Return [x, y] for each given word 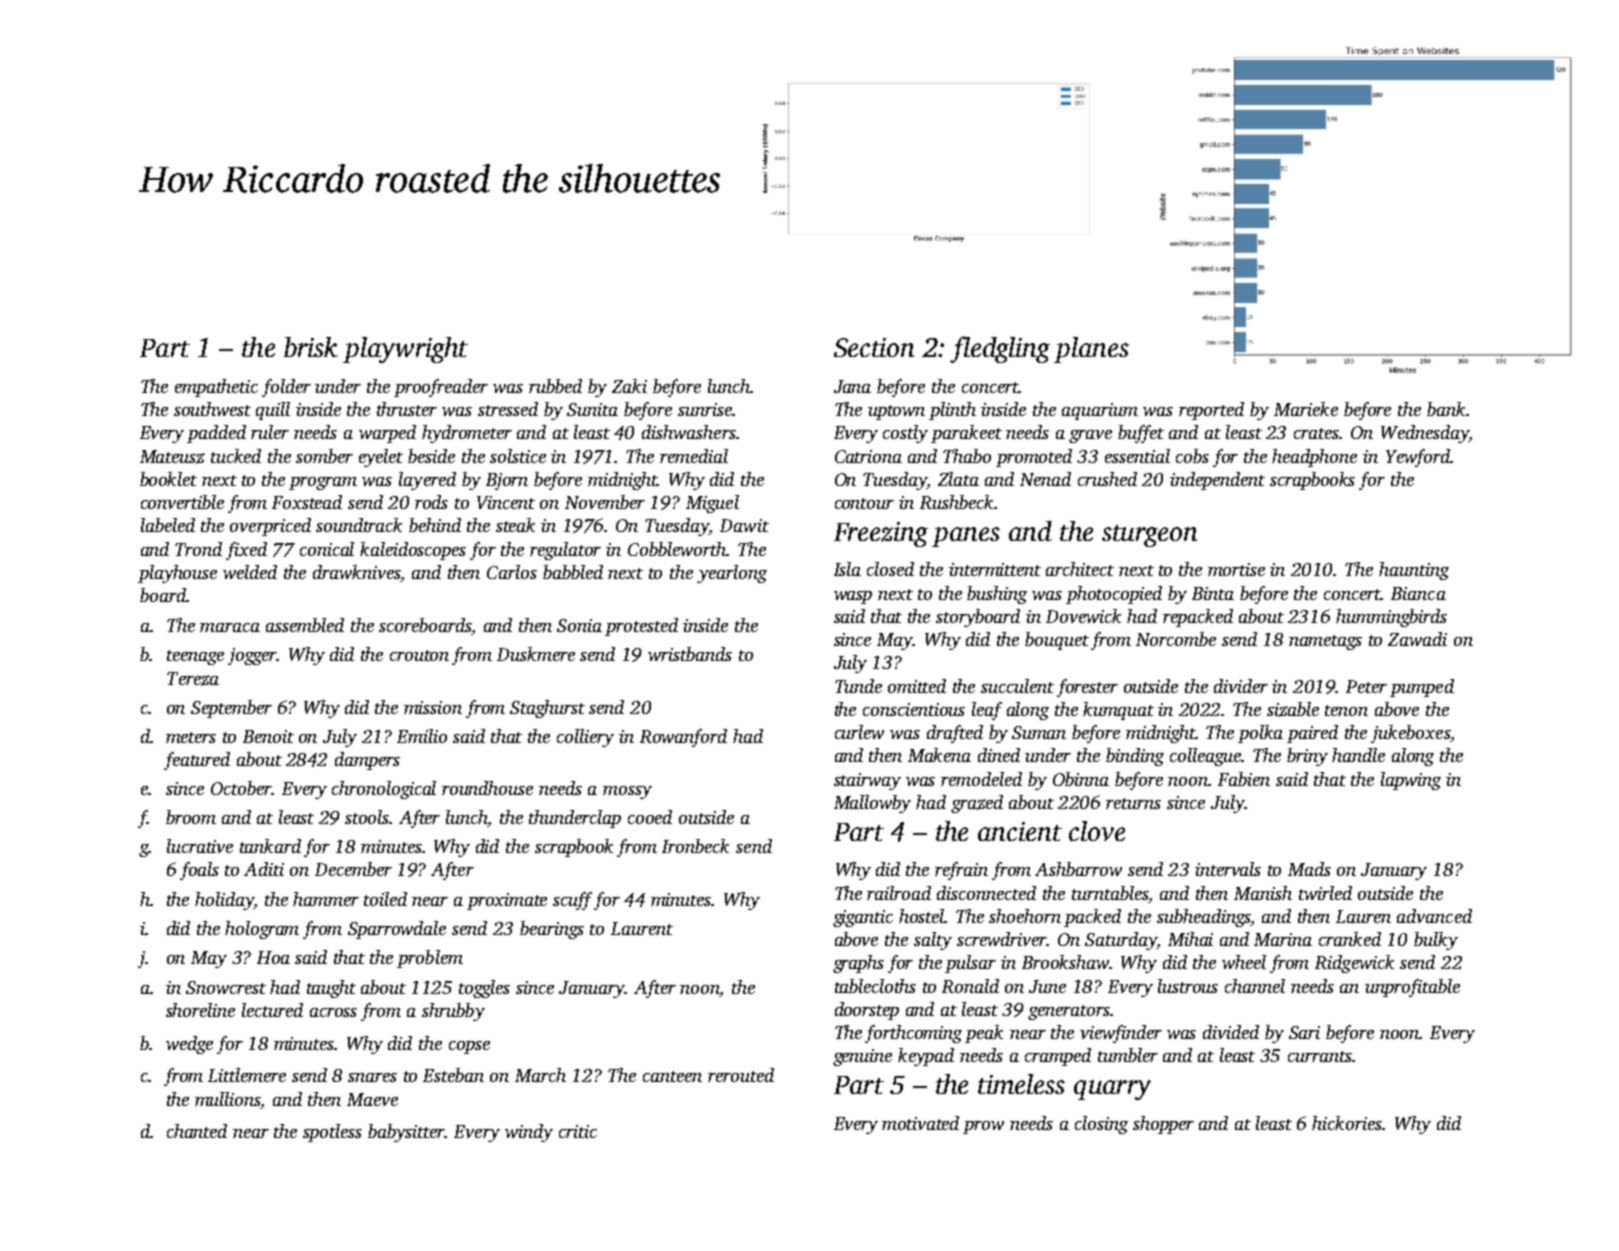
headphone [1314, 458]
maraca [230, 627]
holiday [224, 901]
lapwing [1411, 781]
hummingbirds [1391, 618]
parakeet [966, 434]
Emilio [422, 736]
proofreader [441, 388]
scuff [572, 901]
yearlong [732, 574]
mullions [228, 1099]
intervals [1228, 869]
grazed [977, 804]
